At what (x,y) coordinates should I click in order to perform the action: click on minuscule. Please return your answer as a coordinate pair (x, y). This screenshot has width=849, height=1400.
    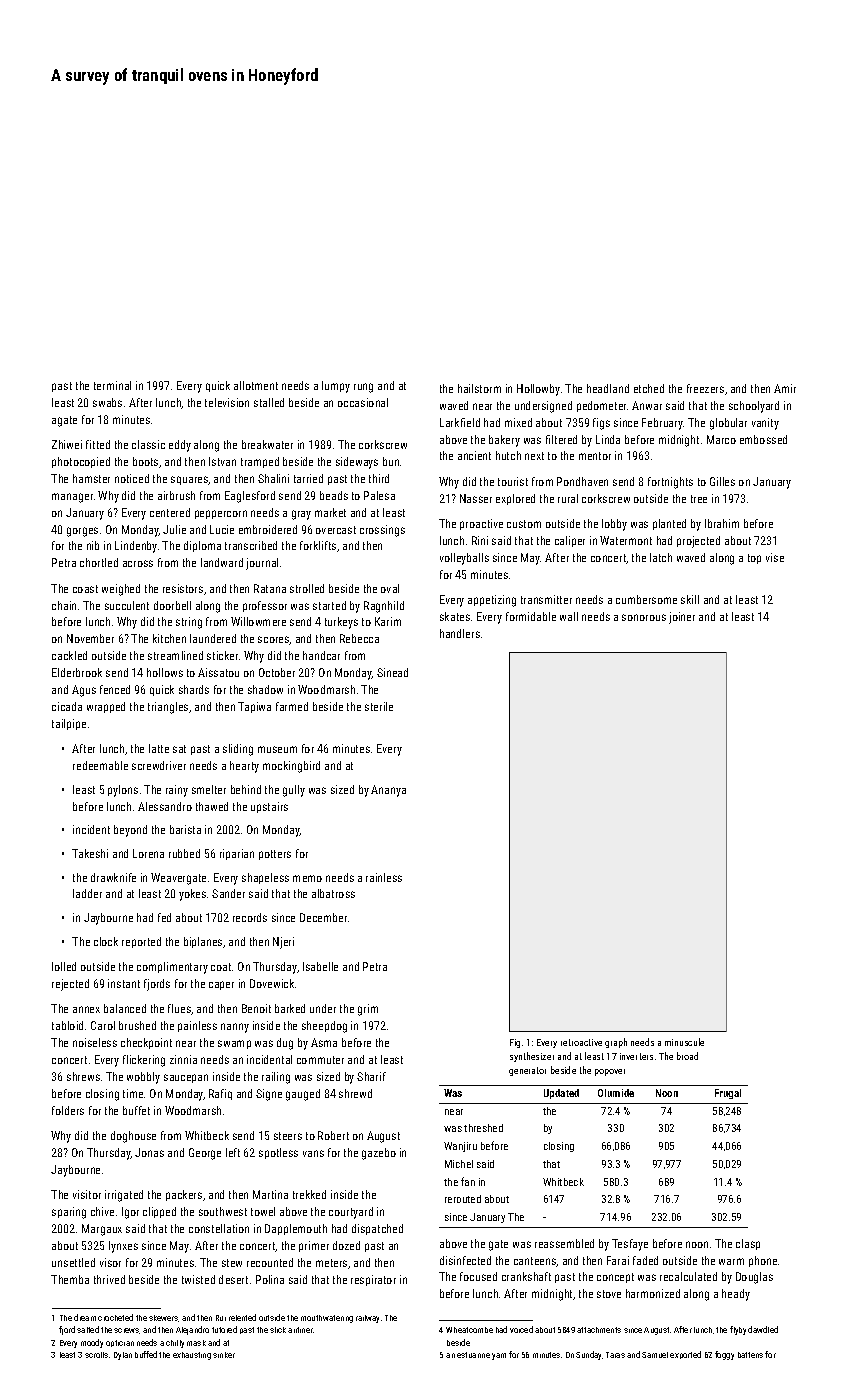
    Looking at the image, I should click on (684, 1042).
